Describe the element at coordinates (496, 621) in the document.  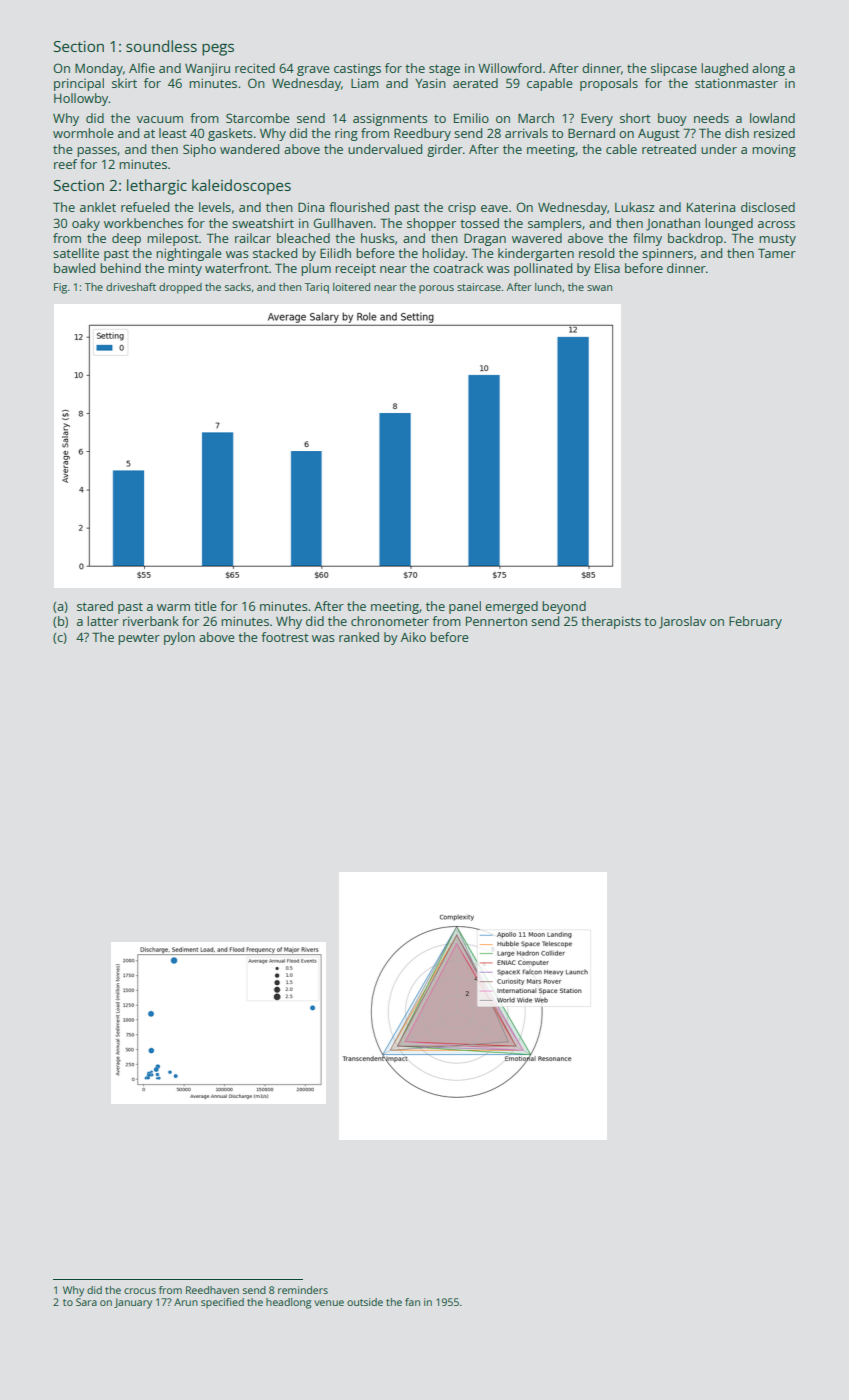
I see `Pennerton` at that location.
